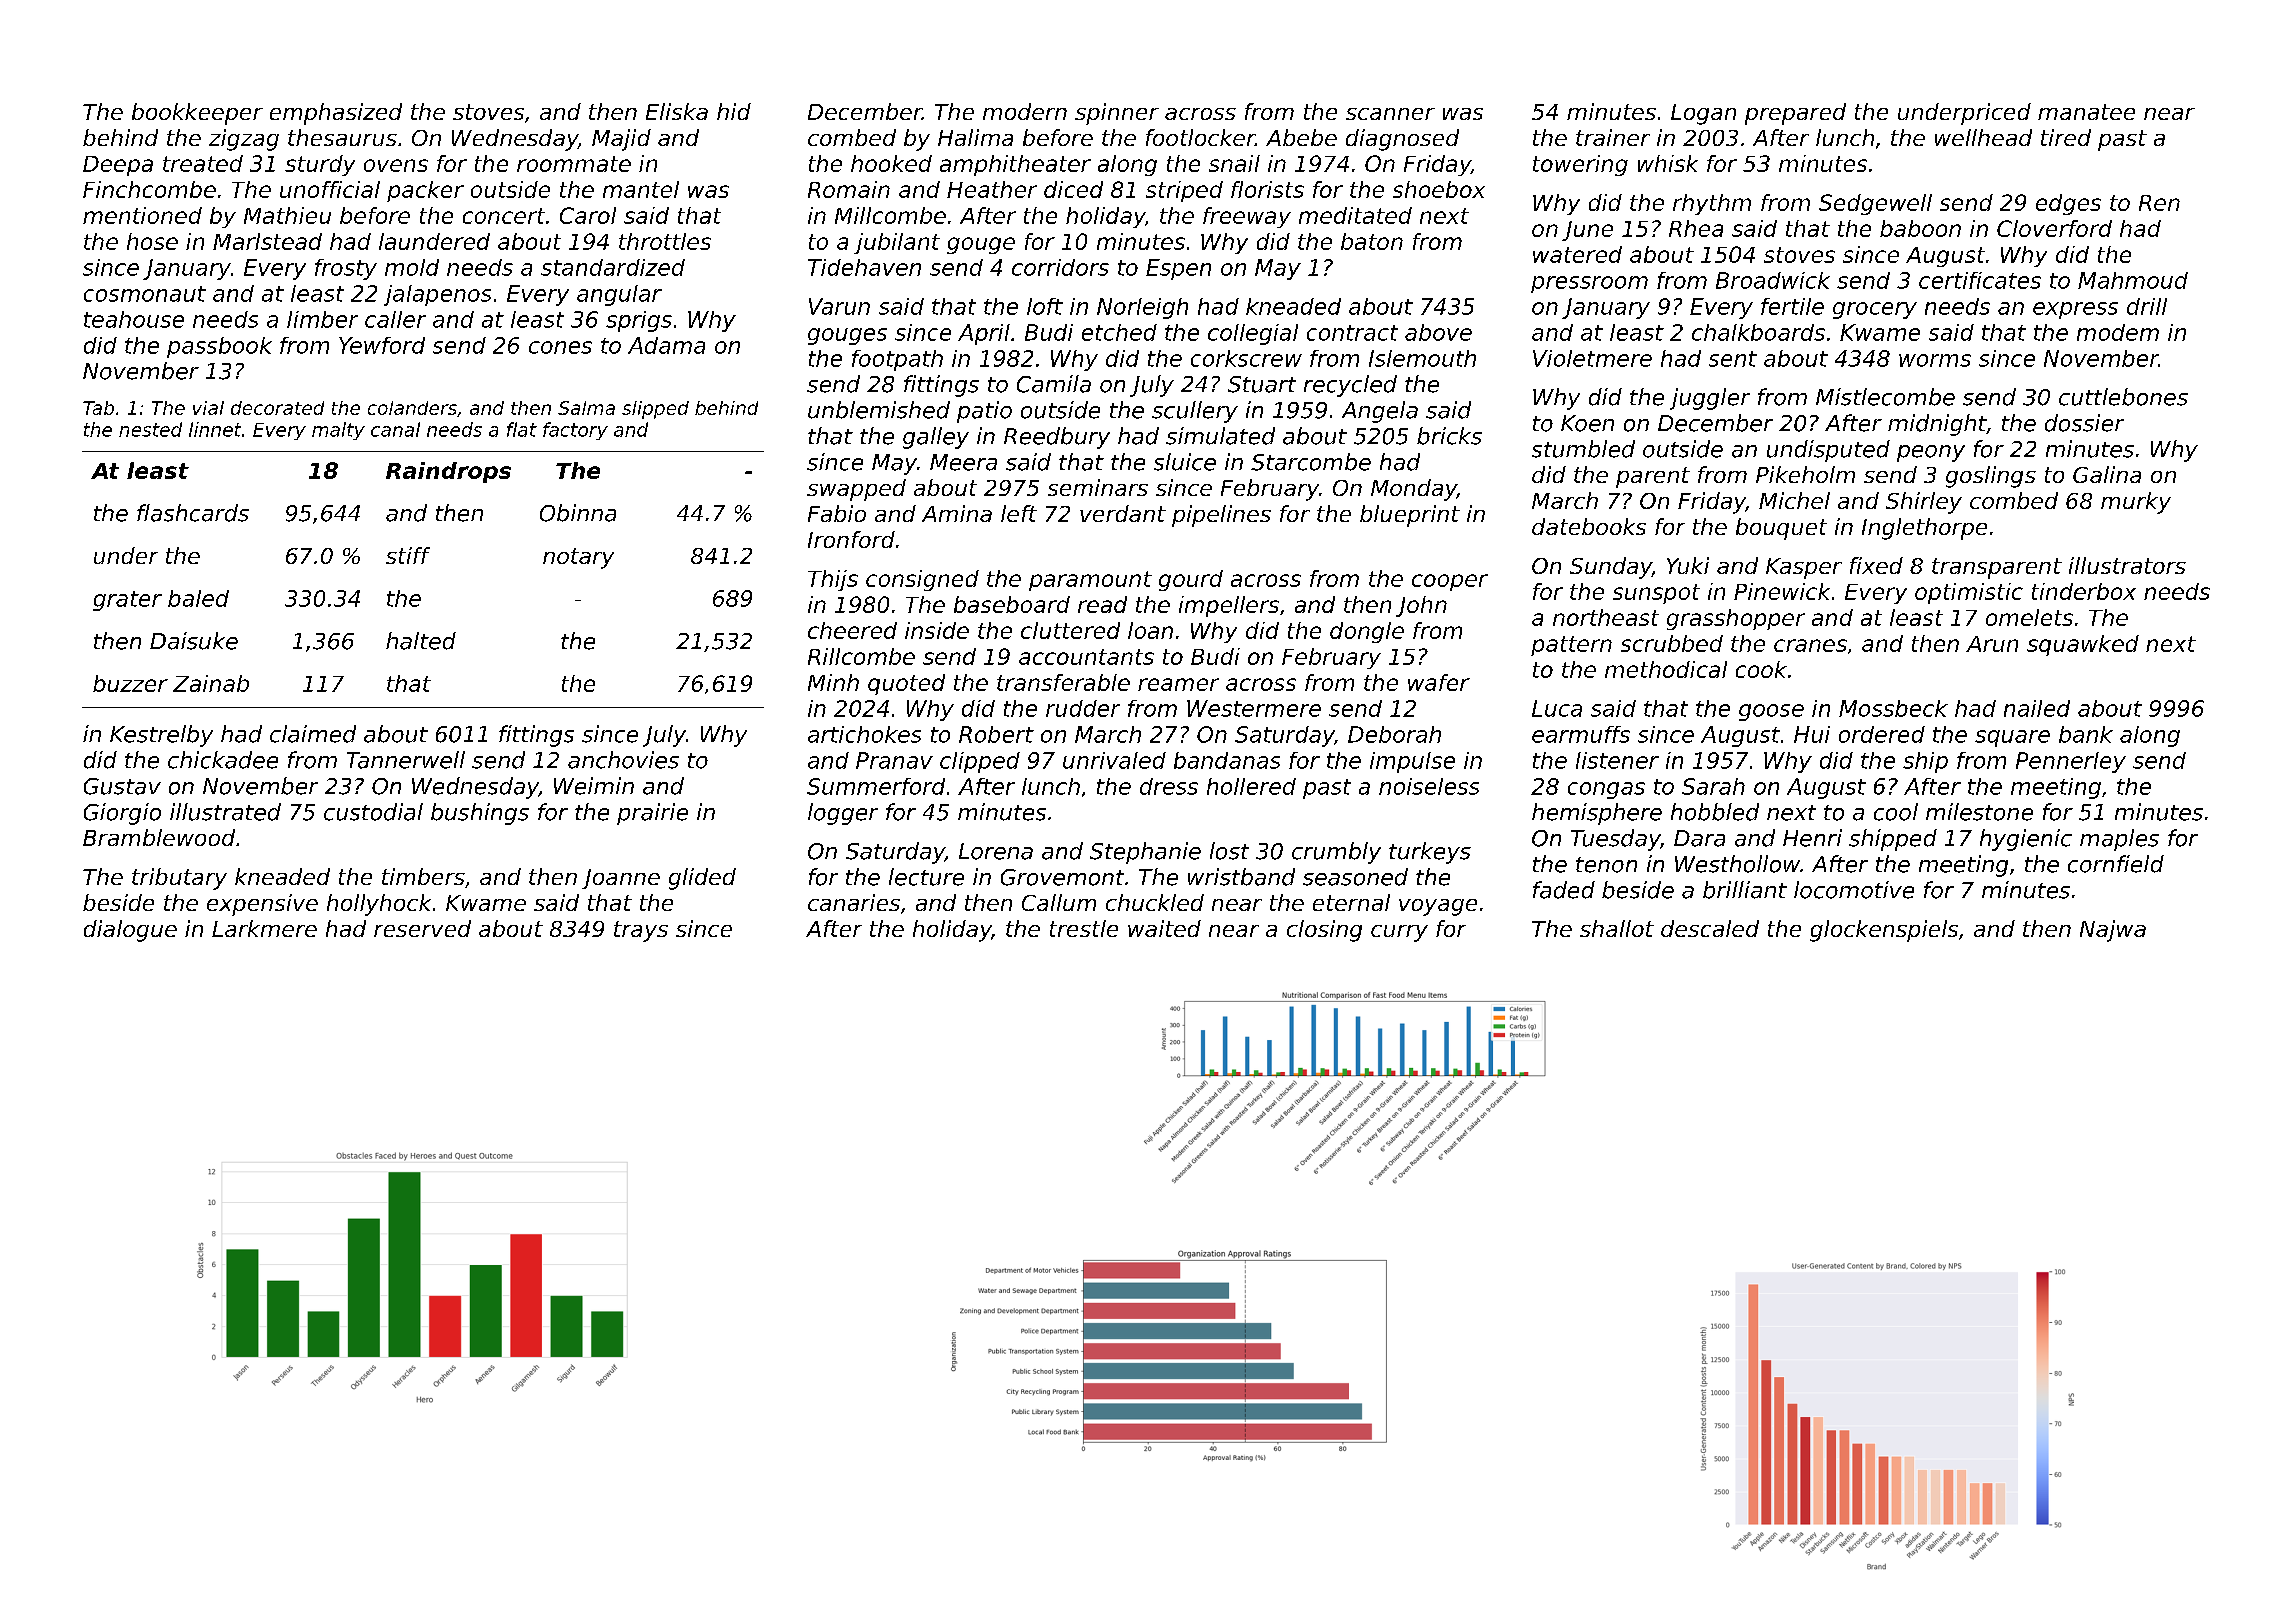  I want to click on footpath, so click(897, 360).
